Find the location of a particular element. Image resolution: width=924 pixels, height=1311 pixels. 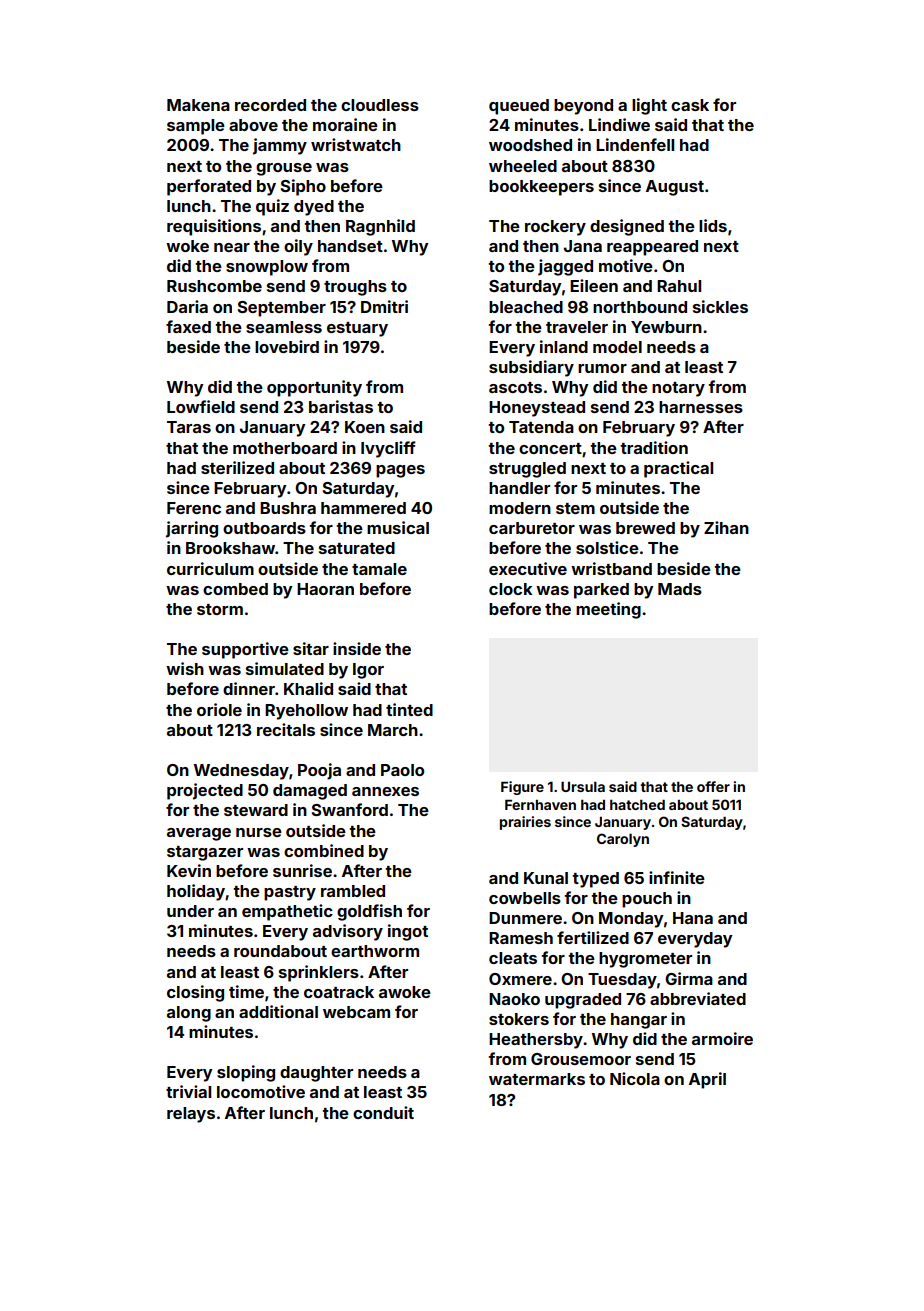

queued is located at coordinates (519, 107).
